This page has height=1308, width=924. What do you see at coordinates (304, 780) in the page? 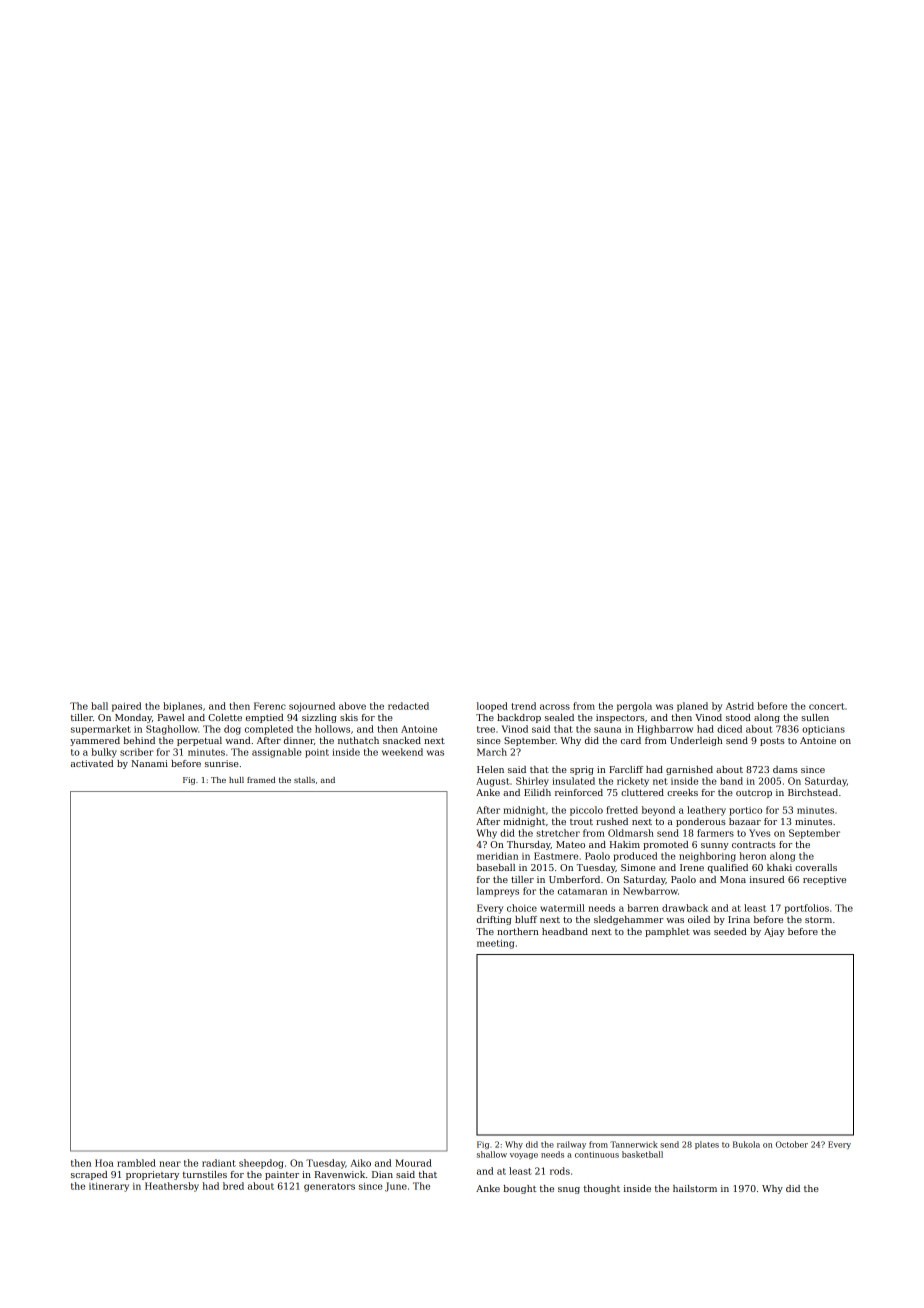
I see `stalls` at bounding box center [304, 780].
